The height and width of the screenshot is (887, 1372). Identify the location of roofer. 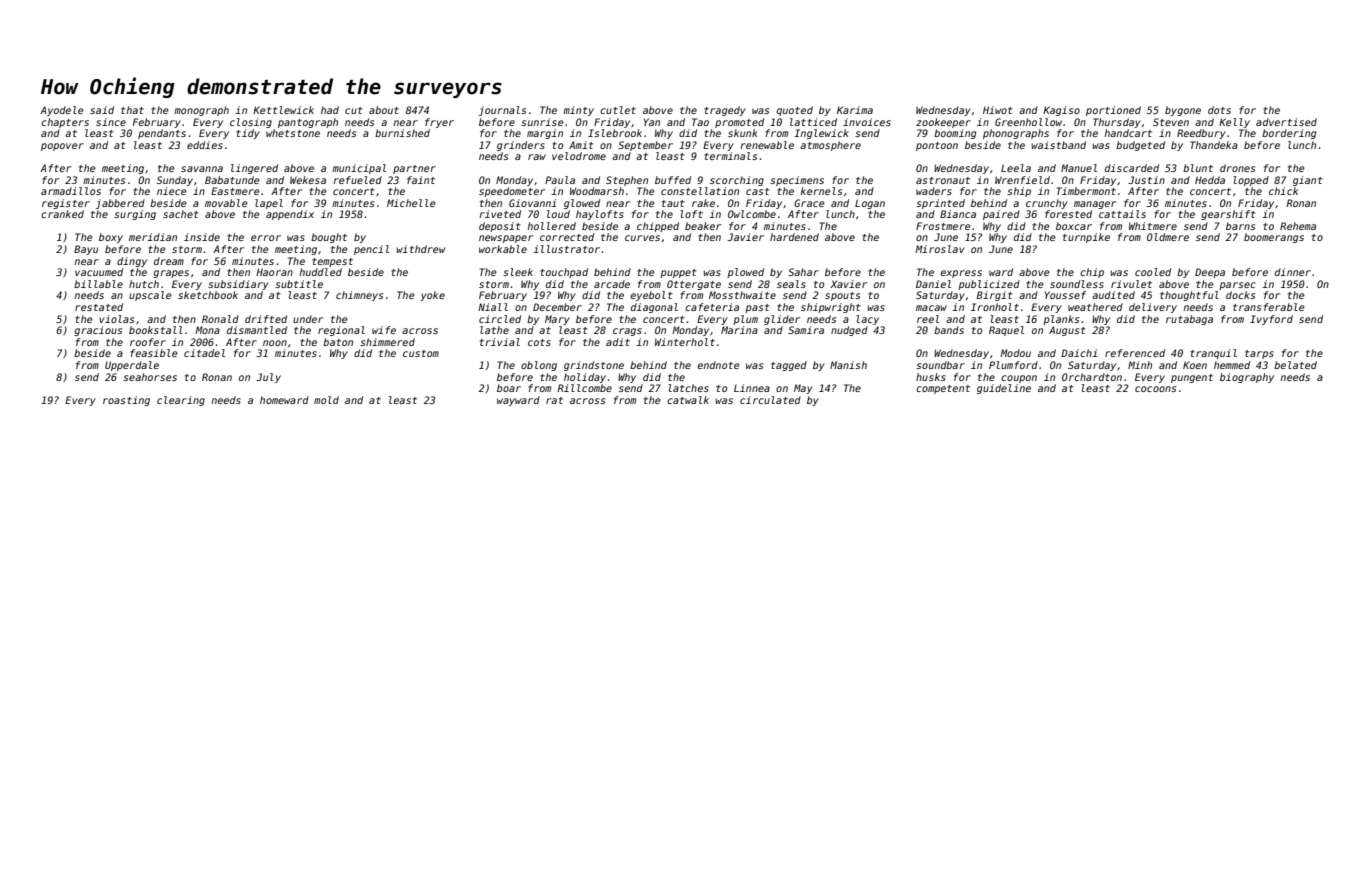
(148, 342).
